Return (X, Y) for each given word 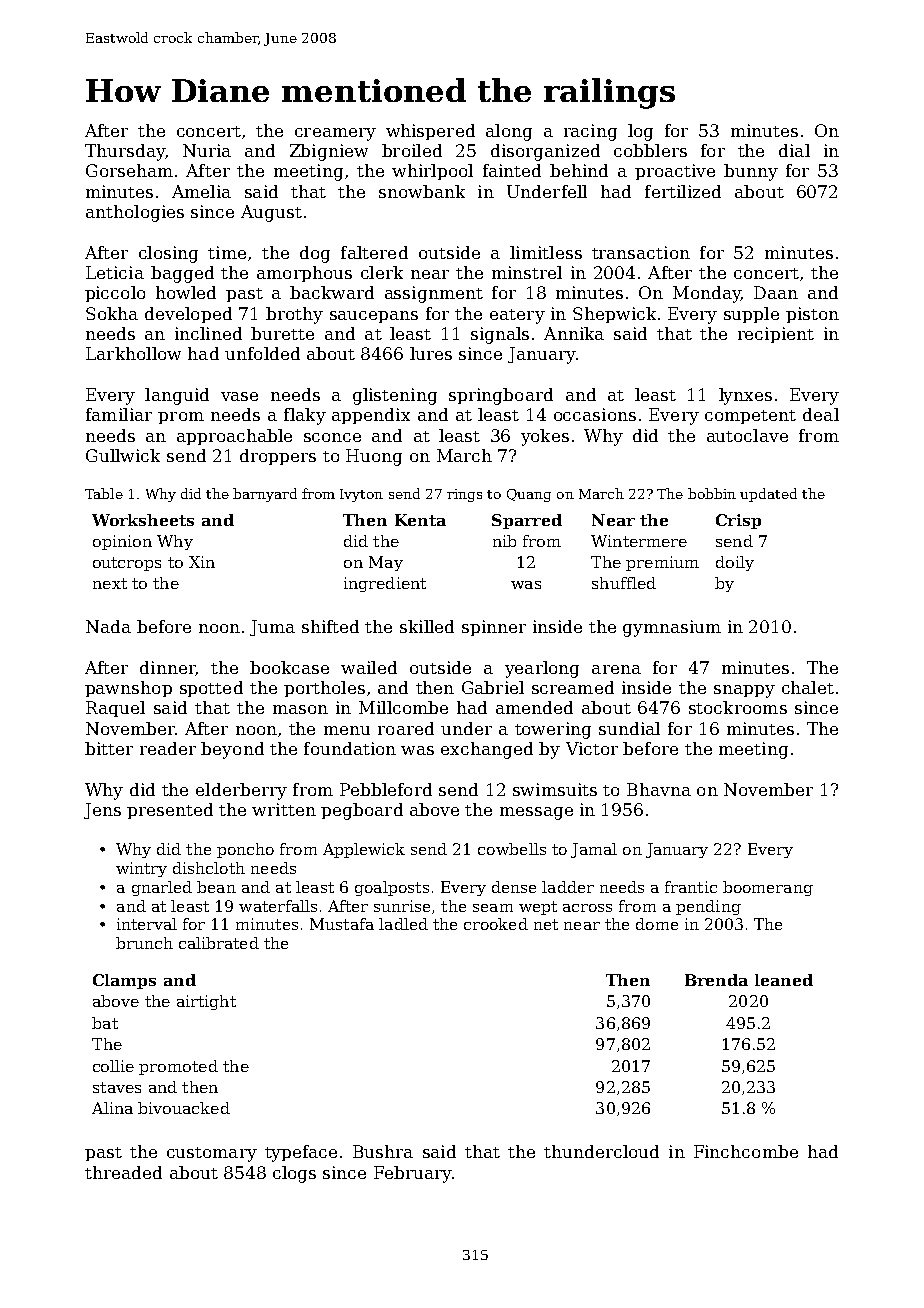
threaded (123, 1172)
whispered (430, 132)
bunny (751, 172)
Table (104, 493)
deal (821, 414)
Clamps (124, 981)
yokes (545, 437)
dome (657, 924)
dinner (167, 667)
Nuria (207, 150)
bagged (182, 274)
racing (590, 132)
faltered (374, 252)
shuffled (624, 583)
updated (768, 495)
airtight (206, 1002)
